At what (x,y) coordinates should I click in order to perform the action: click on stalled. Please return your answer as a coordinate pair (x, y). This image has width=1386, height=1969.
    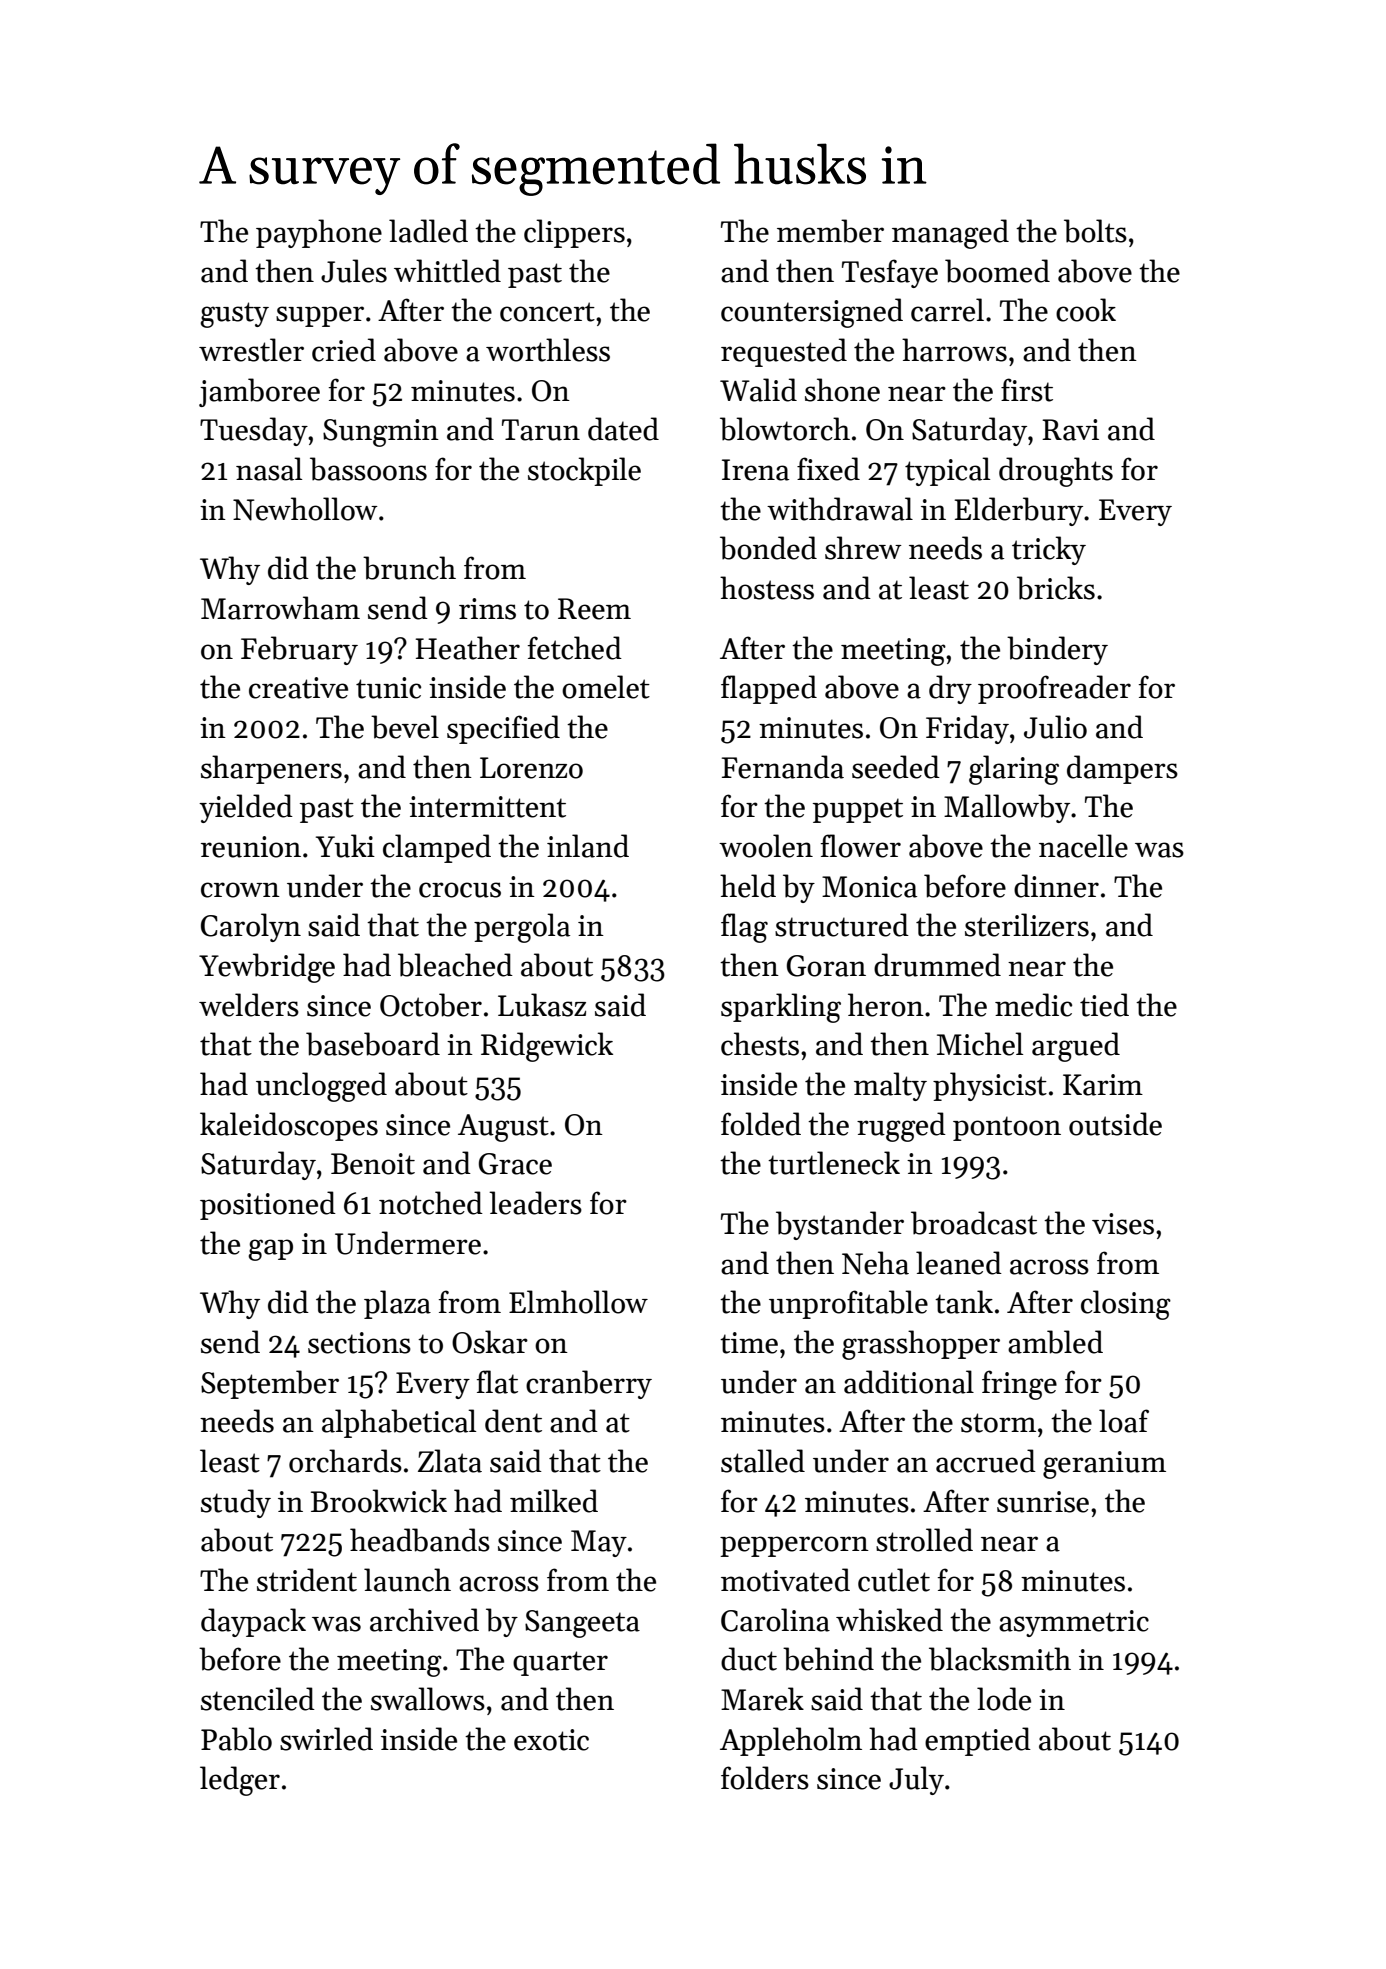
    Looking at the image, I should click on (763, 1461).
